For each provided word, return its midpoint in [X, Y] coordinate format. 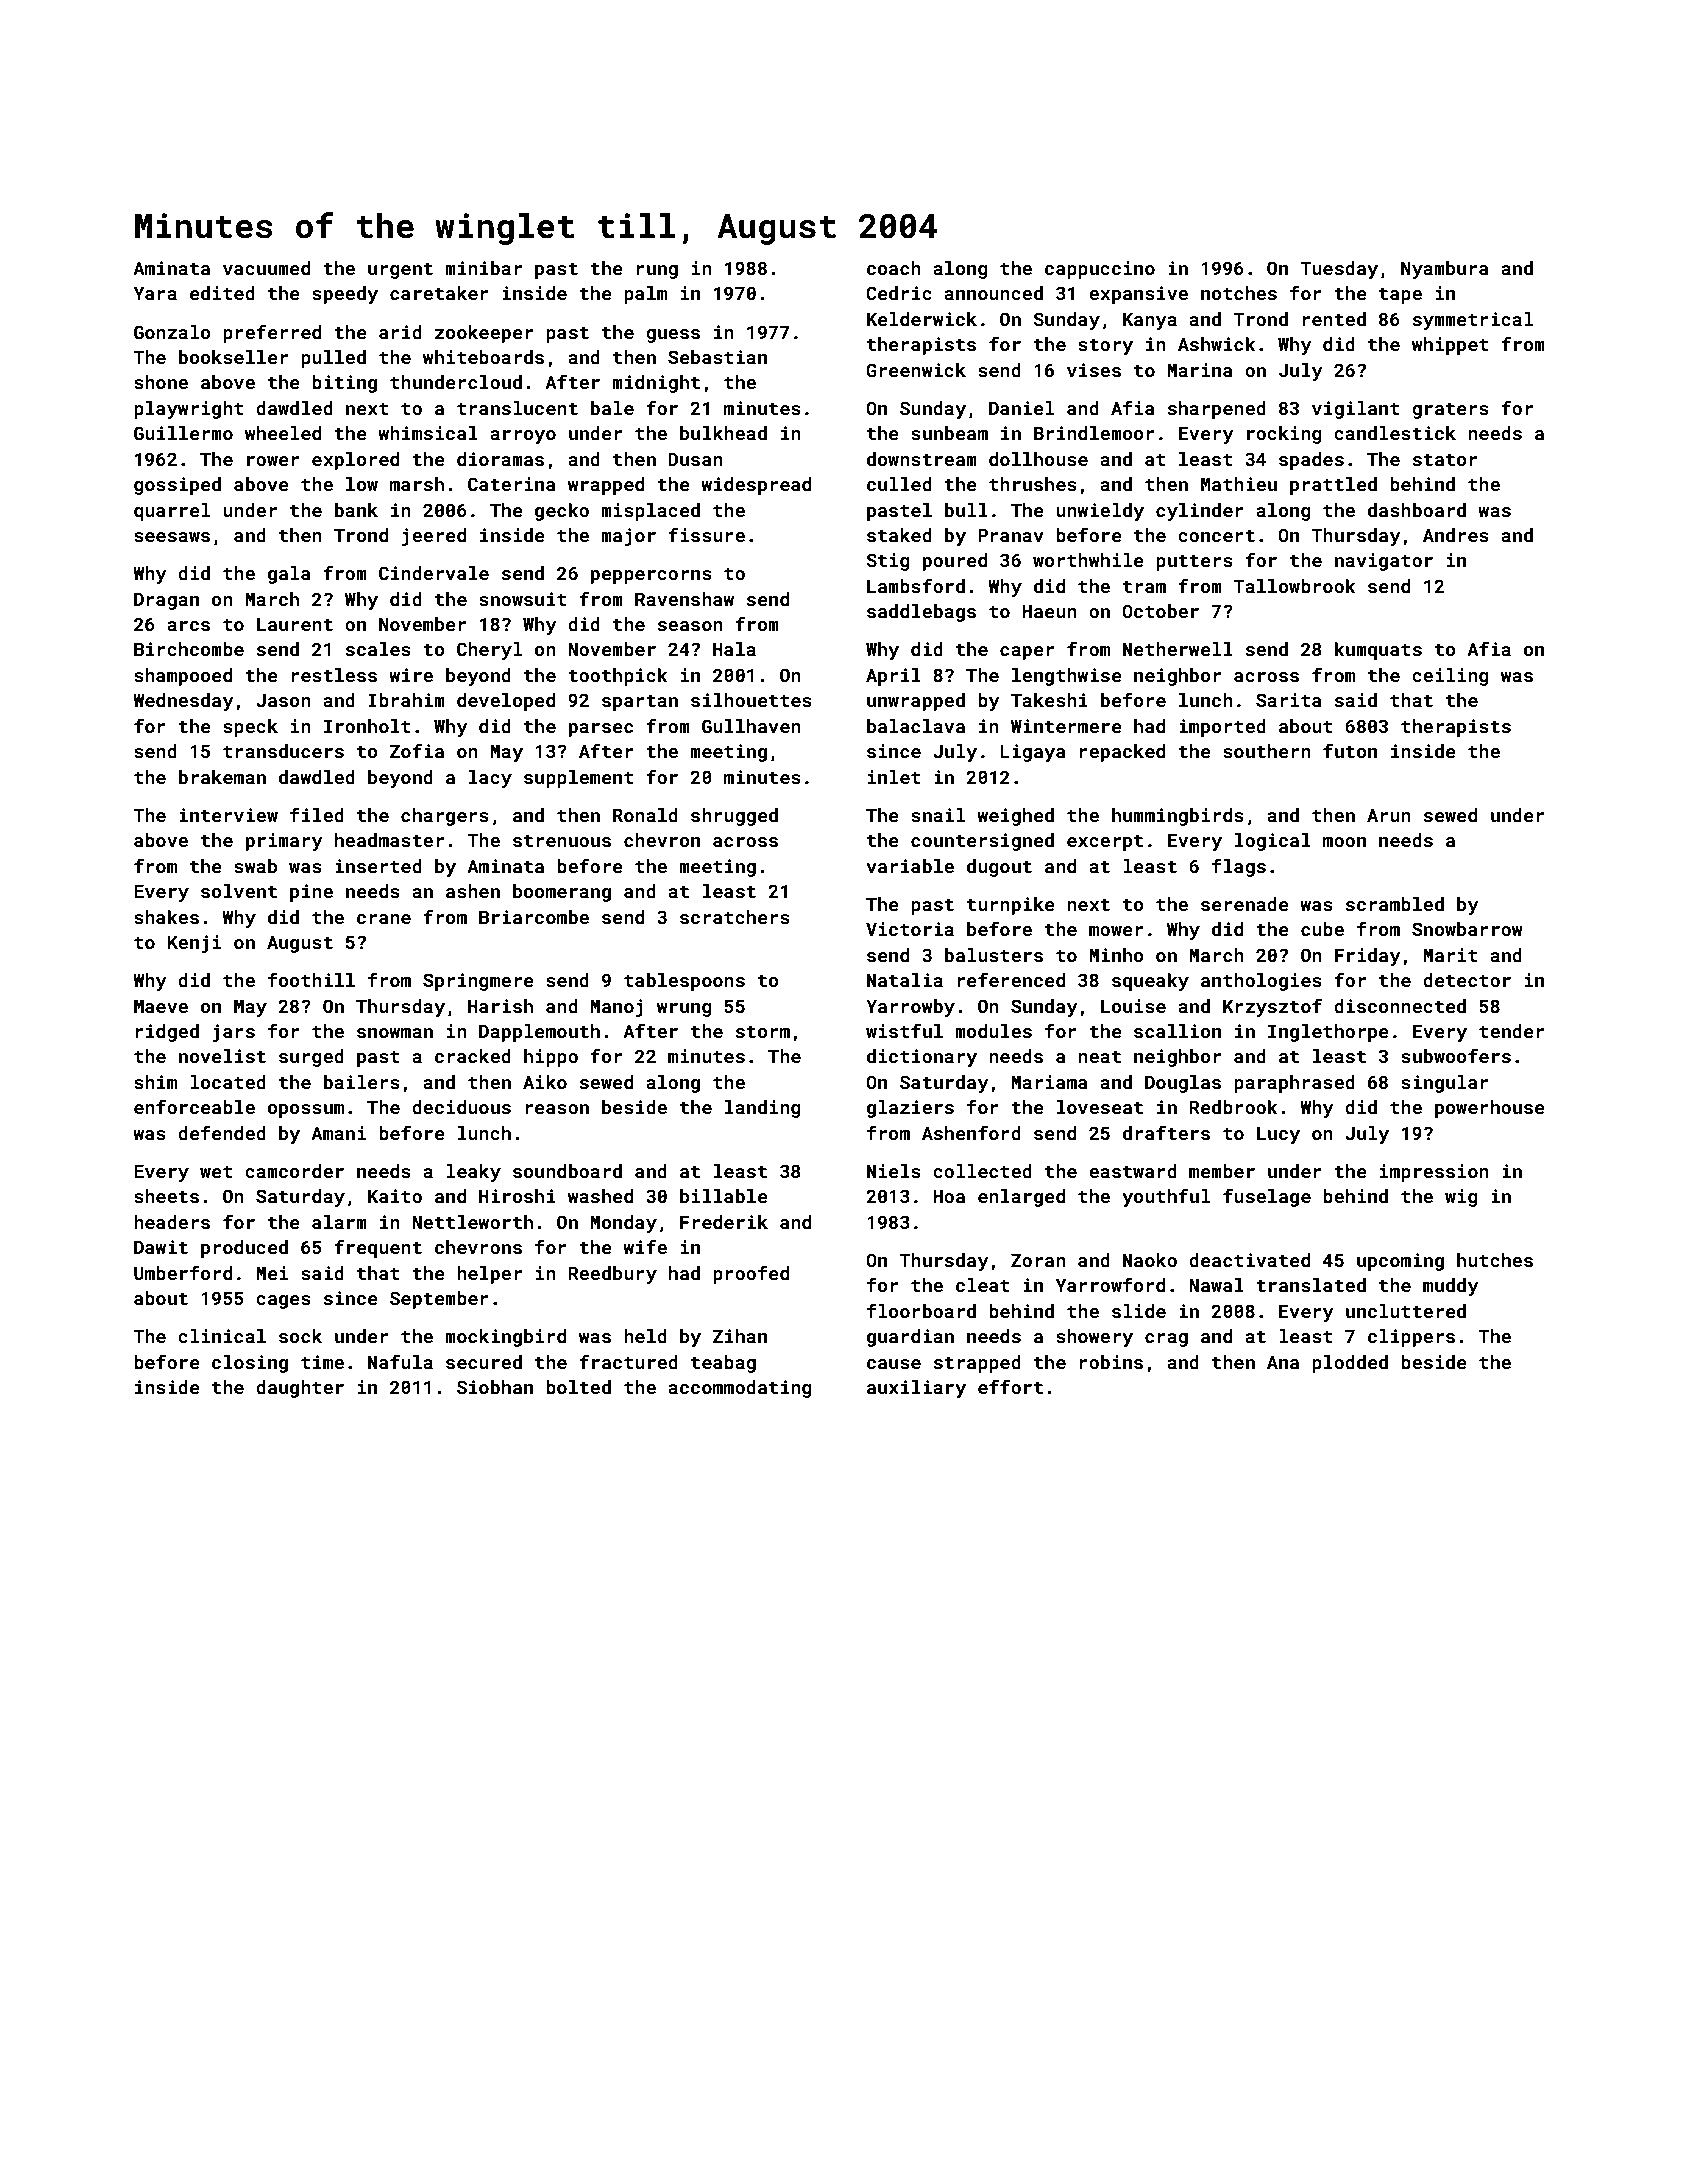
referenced [1011, 979]
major [628, 537]
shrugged [734, 817]
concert [1216, 536]
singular [1445, 1084]
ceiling [1450, 677]
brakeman [222, 777]
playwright [189, 410]
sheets [166, 1196]
